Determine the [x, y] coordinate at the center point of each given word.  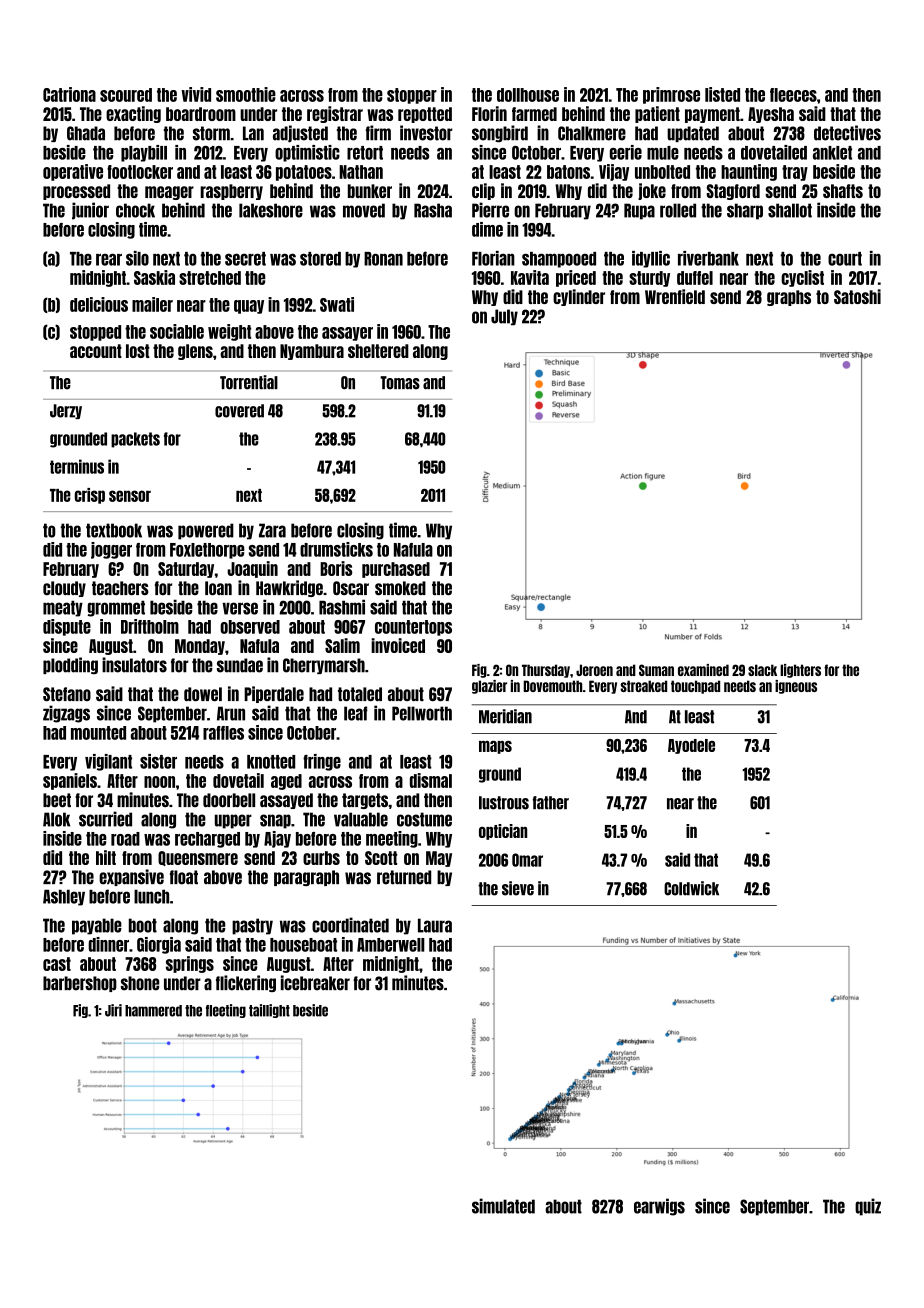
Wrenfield [675, 296]
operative [73, 172]
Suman [656, 670]
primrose [671, 95]
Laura [435, 925]
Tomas [400, 383]
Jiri [113, 1010]
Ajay [277, 839]
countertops [413, 628]
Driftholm [150, 626]
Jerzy [66, 411]
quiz [868, 1207]
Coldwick [691, 888]
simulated [503, 1206]
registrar [335, 114]
